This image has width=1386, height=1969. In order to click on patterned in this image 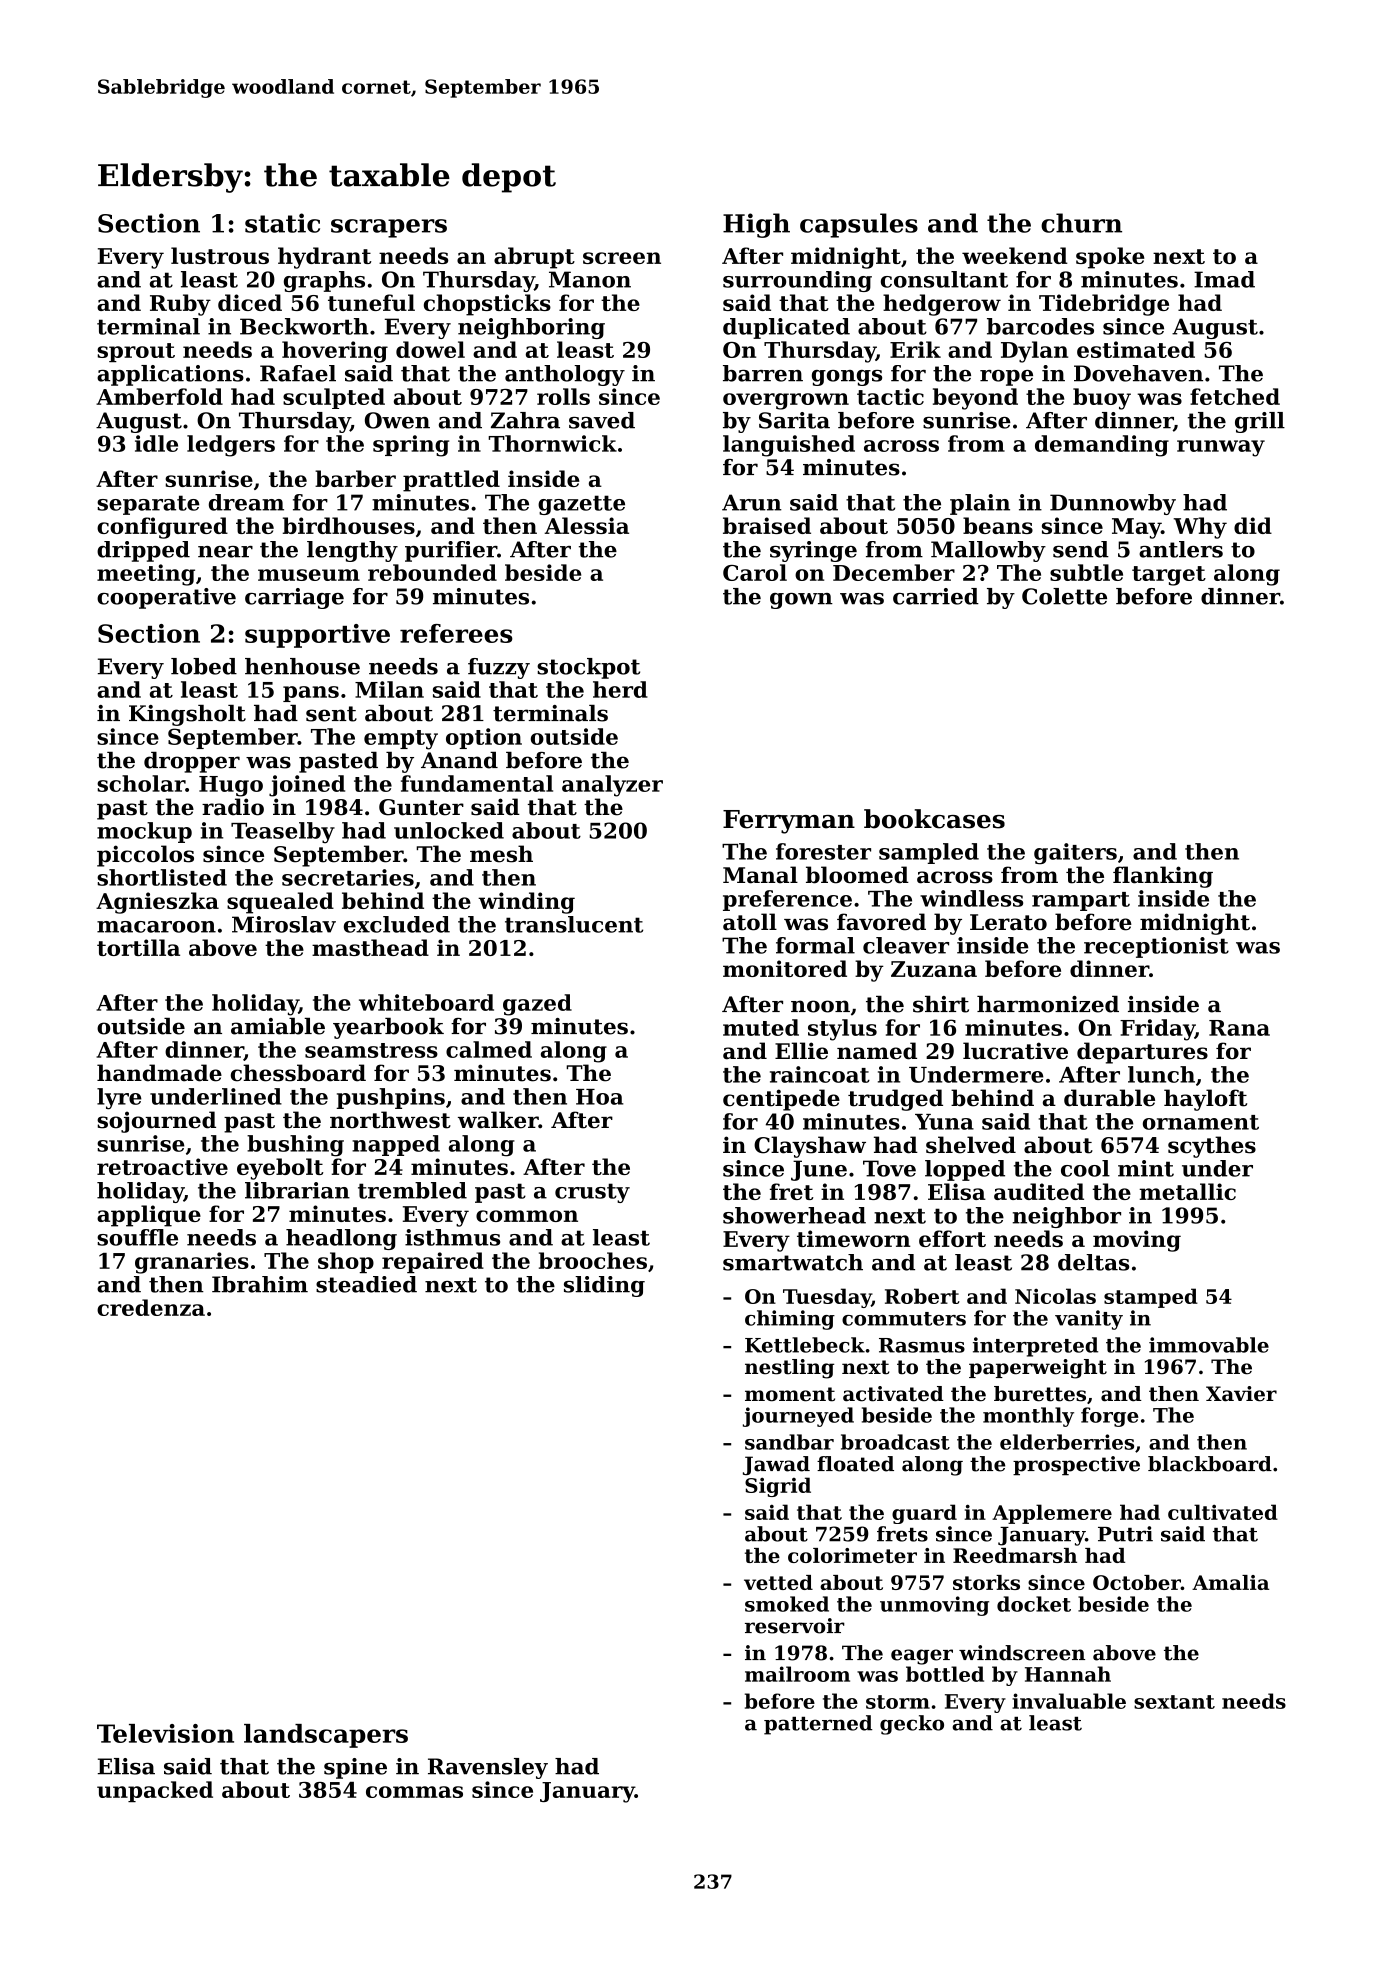, I will do `click(818, 1725)`.
